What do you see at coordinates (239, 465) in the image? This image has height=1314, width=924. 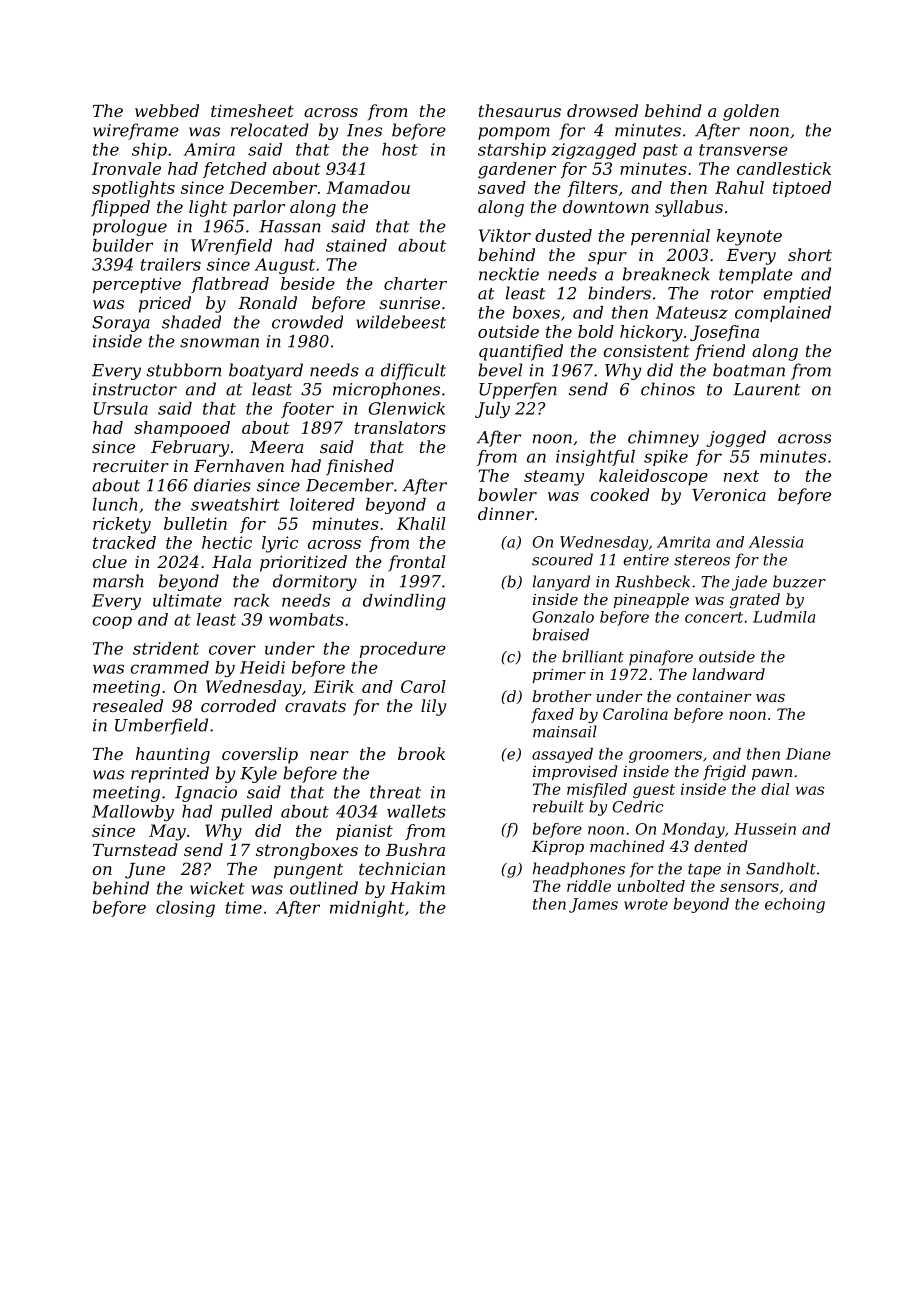 I see `Fernhaven` at bounding box center [239, 465].
